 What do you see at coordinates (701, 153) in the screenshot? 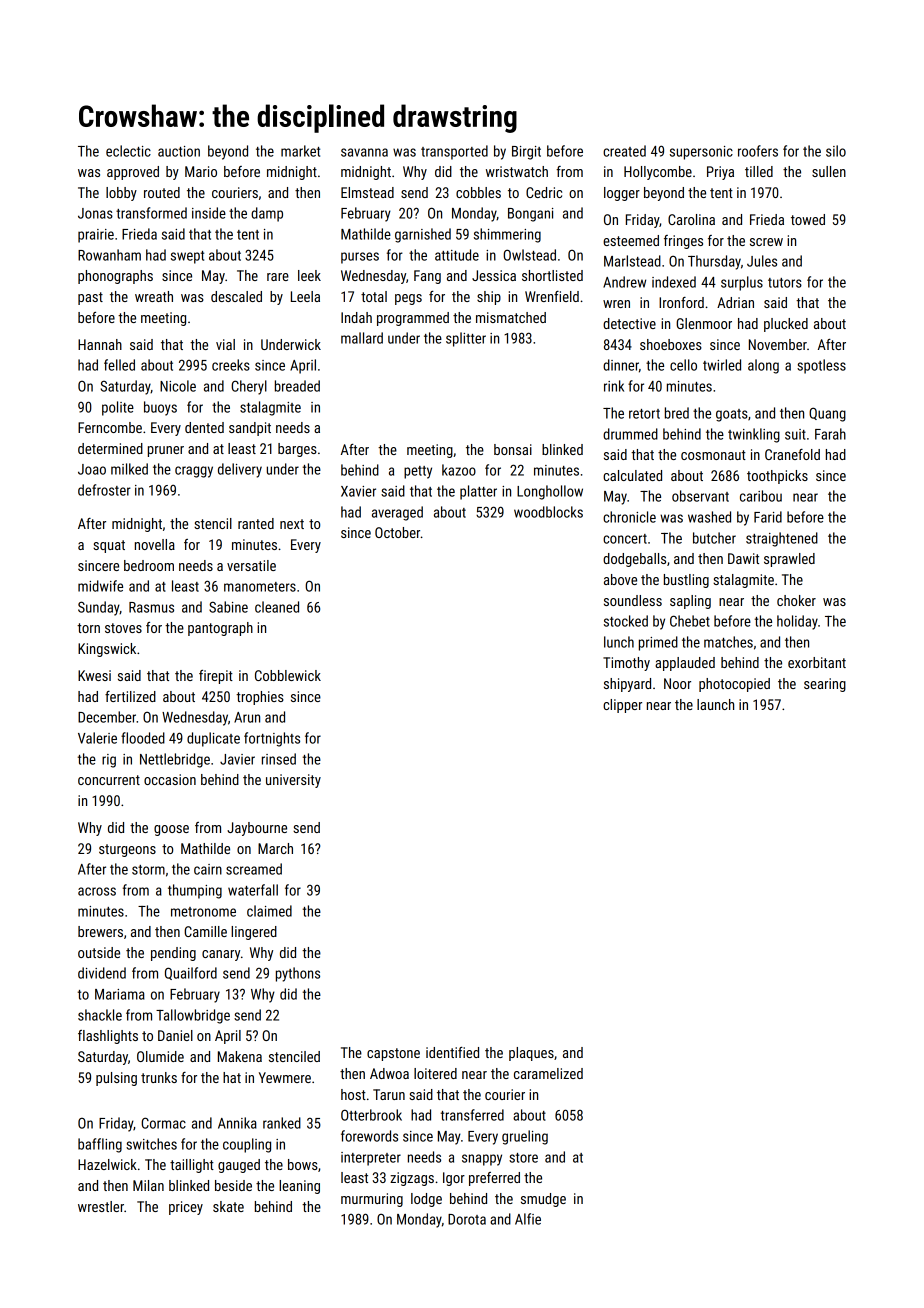
I see `supersonic` at bounding box center [701, 153].
